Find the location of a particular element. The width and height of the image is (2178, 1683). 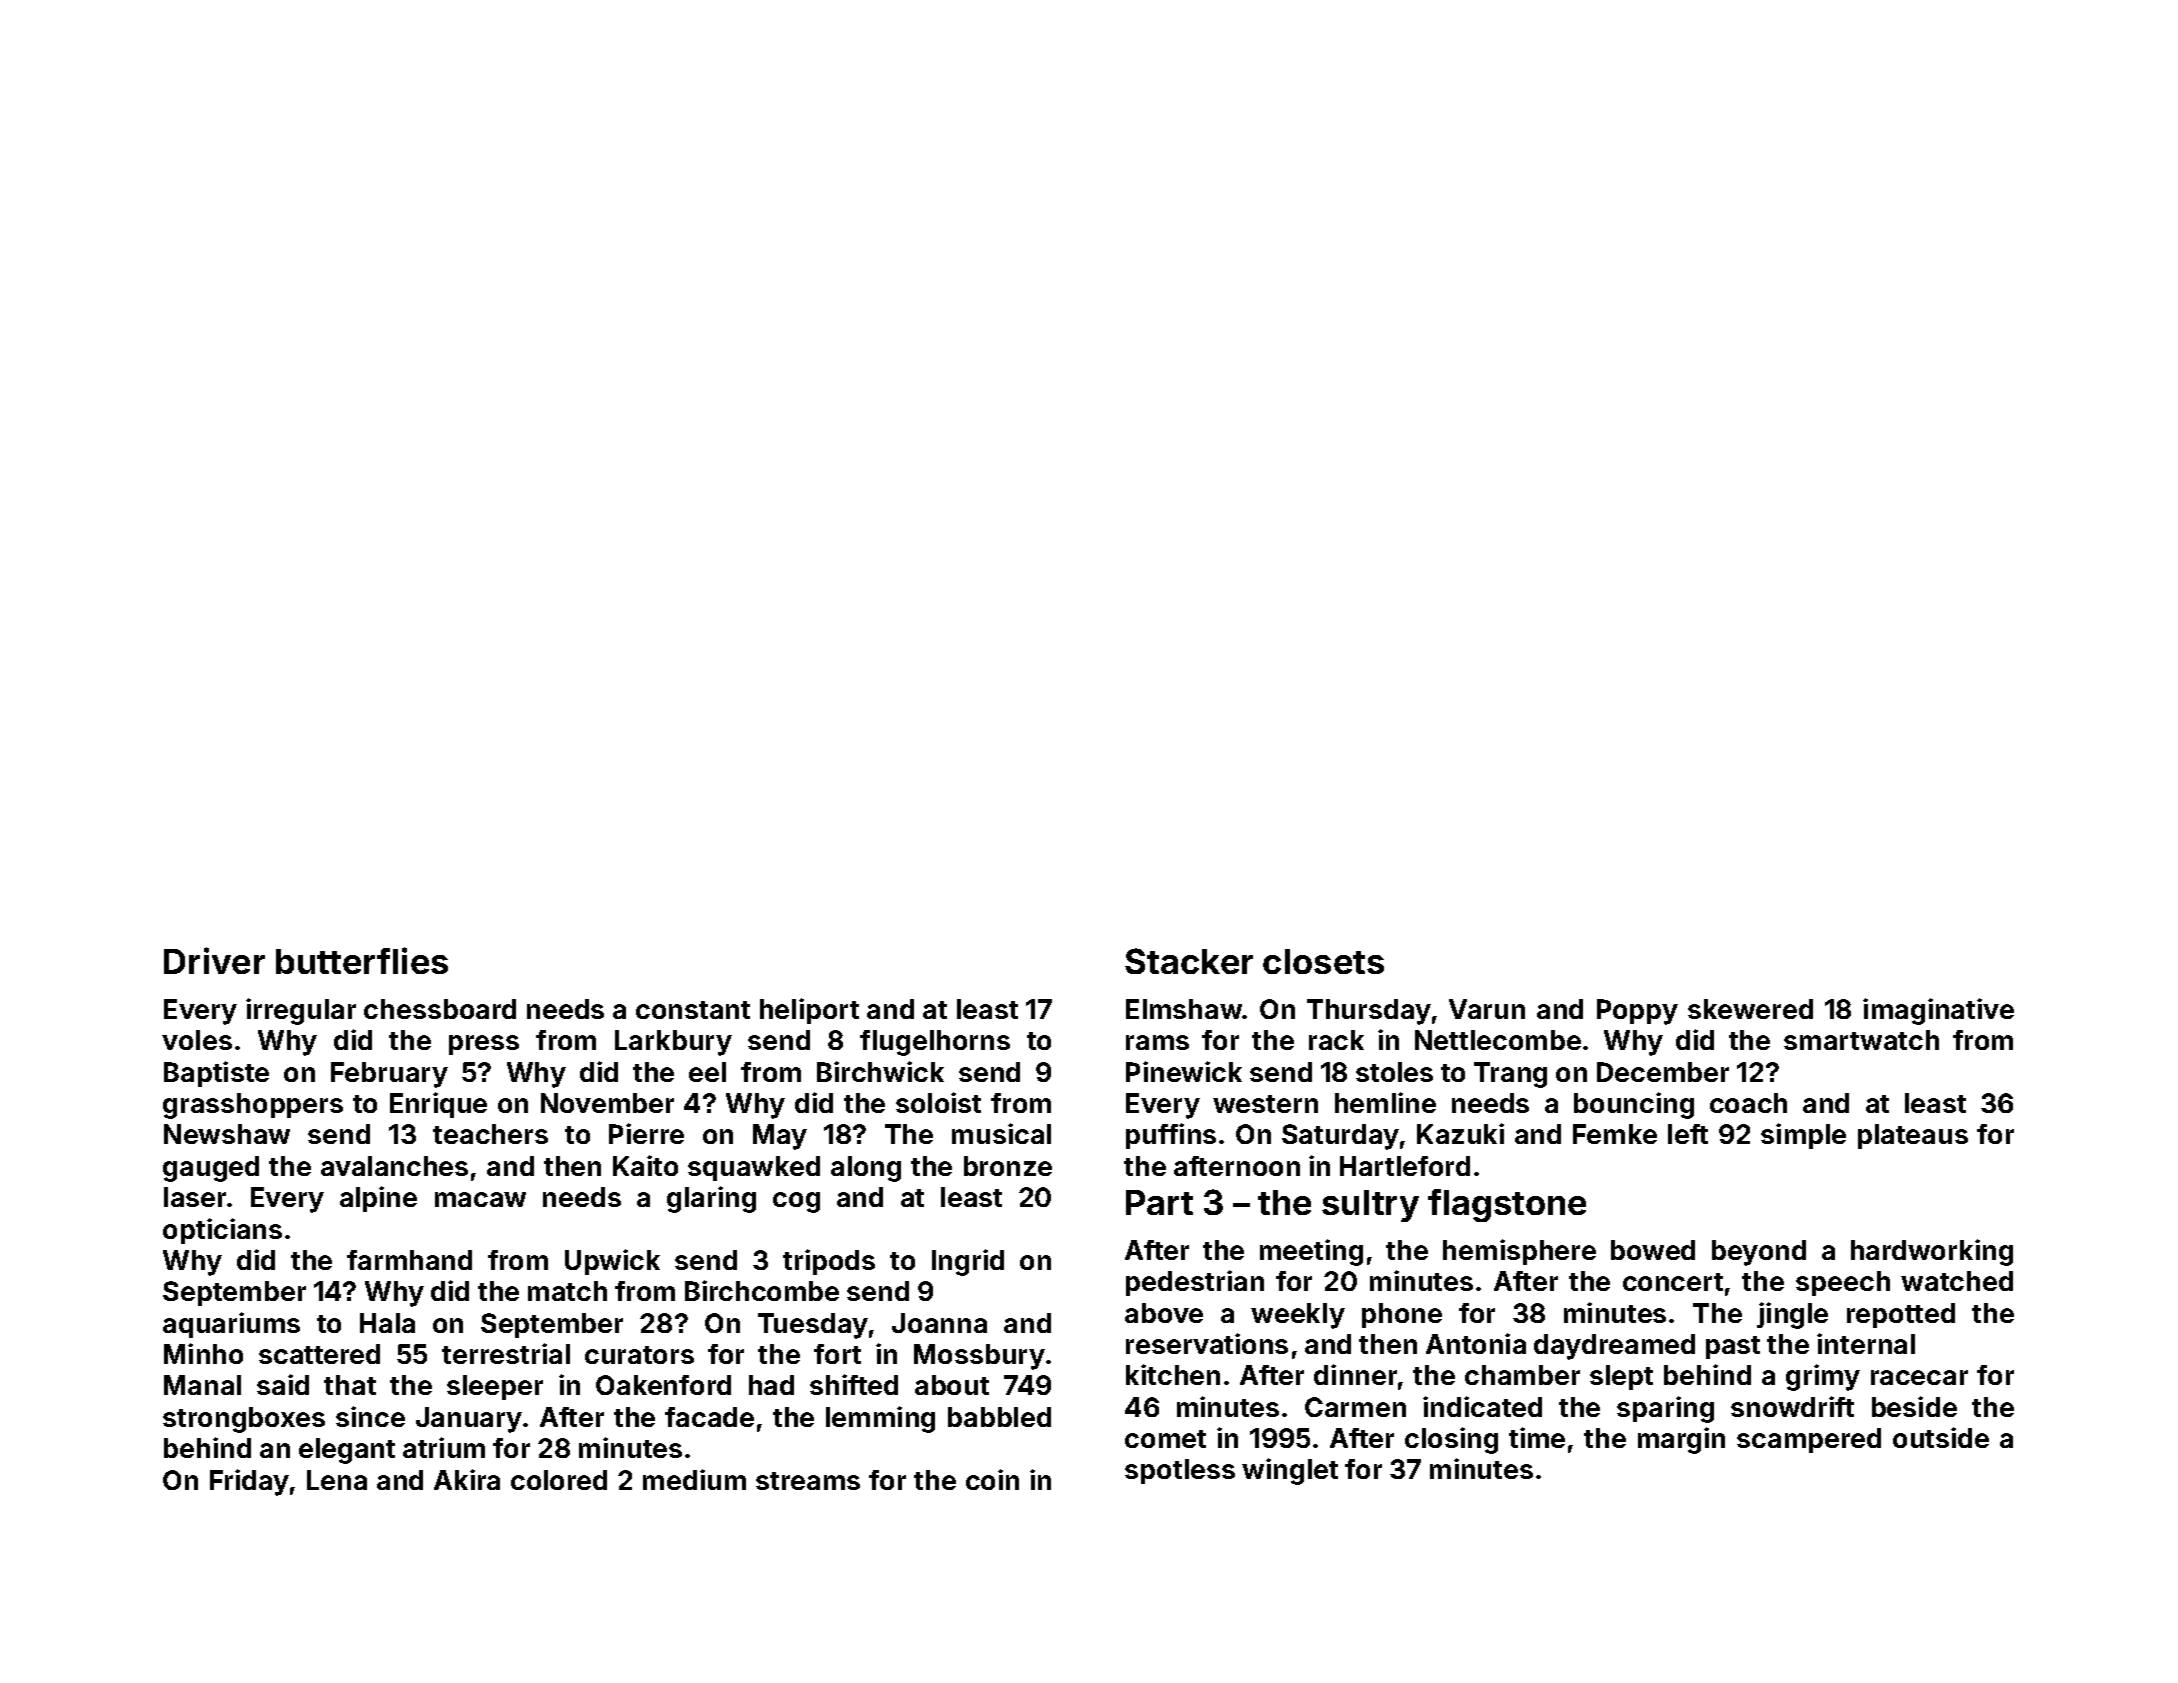

heliport is located at coordinates (809, 1011).
